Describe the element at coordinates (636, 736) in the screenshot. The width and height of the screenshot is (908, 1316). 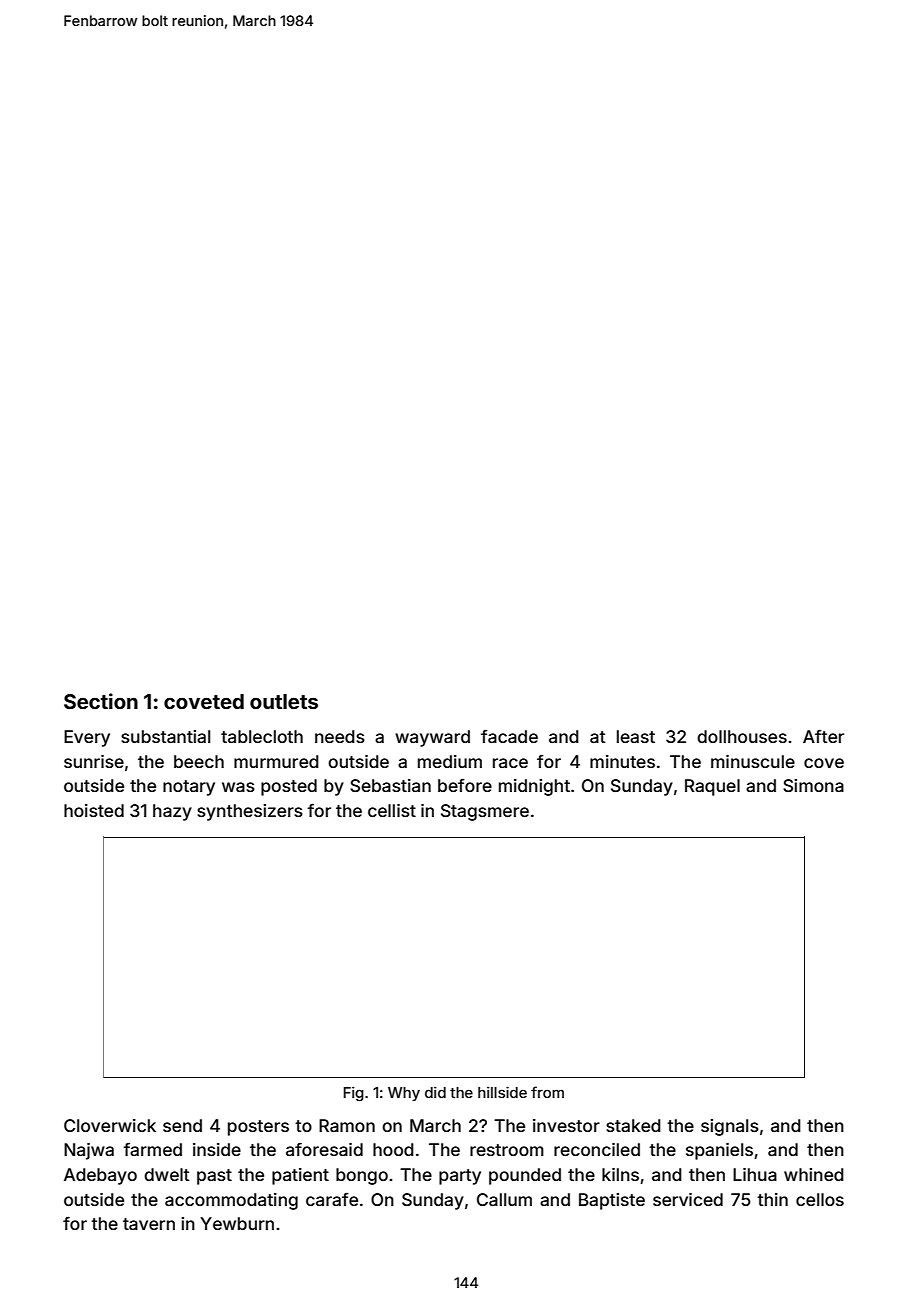
I see `least` at that location.
